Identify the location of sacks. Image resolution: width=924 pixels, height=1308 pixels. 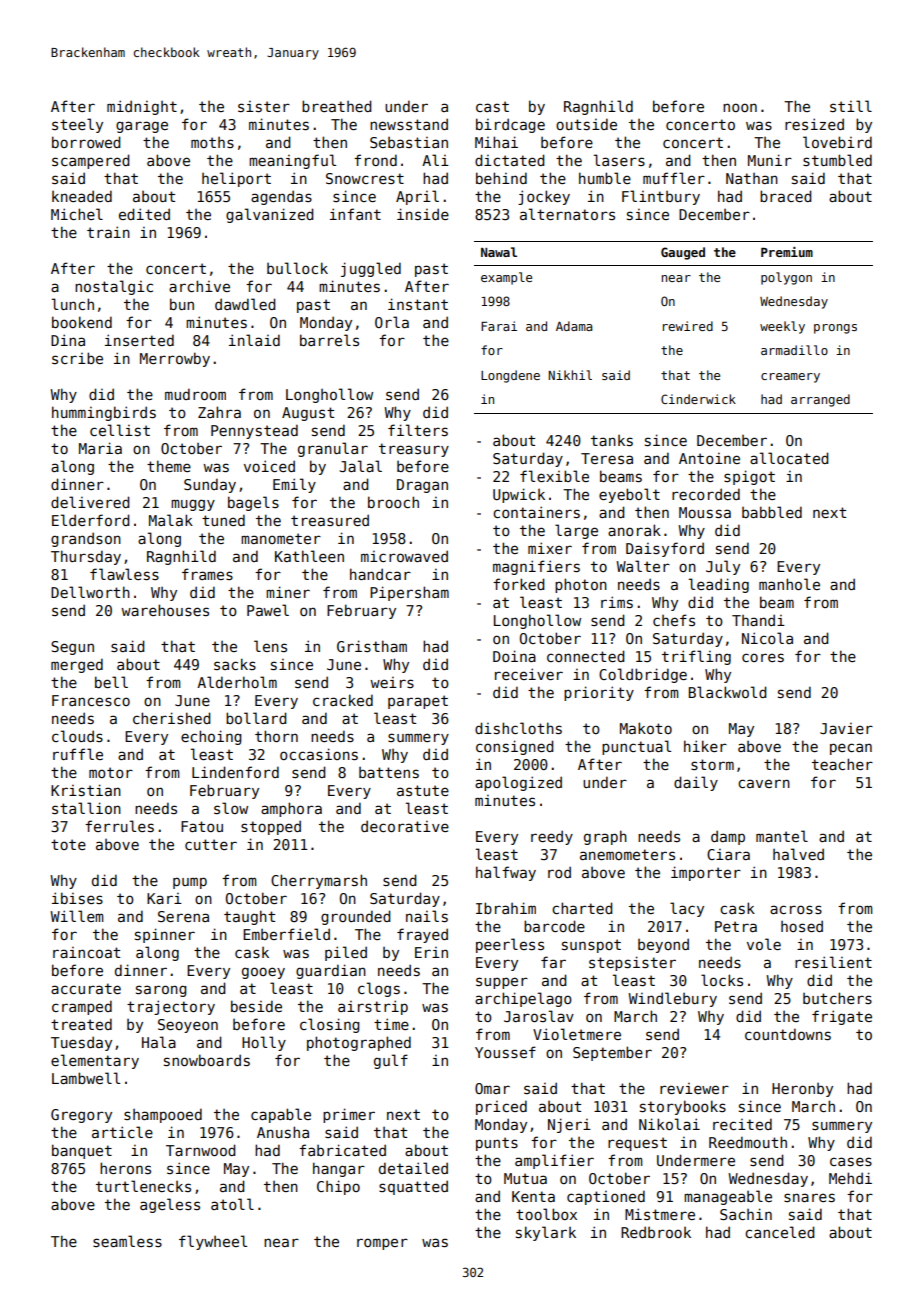
(235, 664).
